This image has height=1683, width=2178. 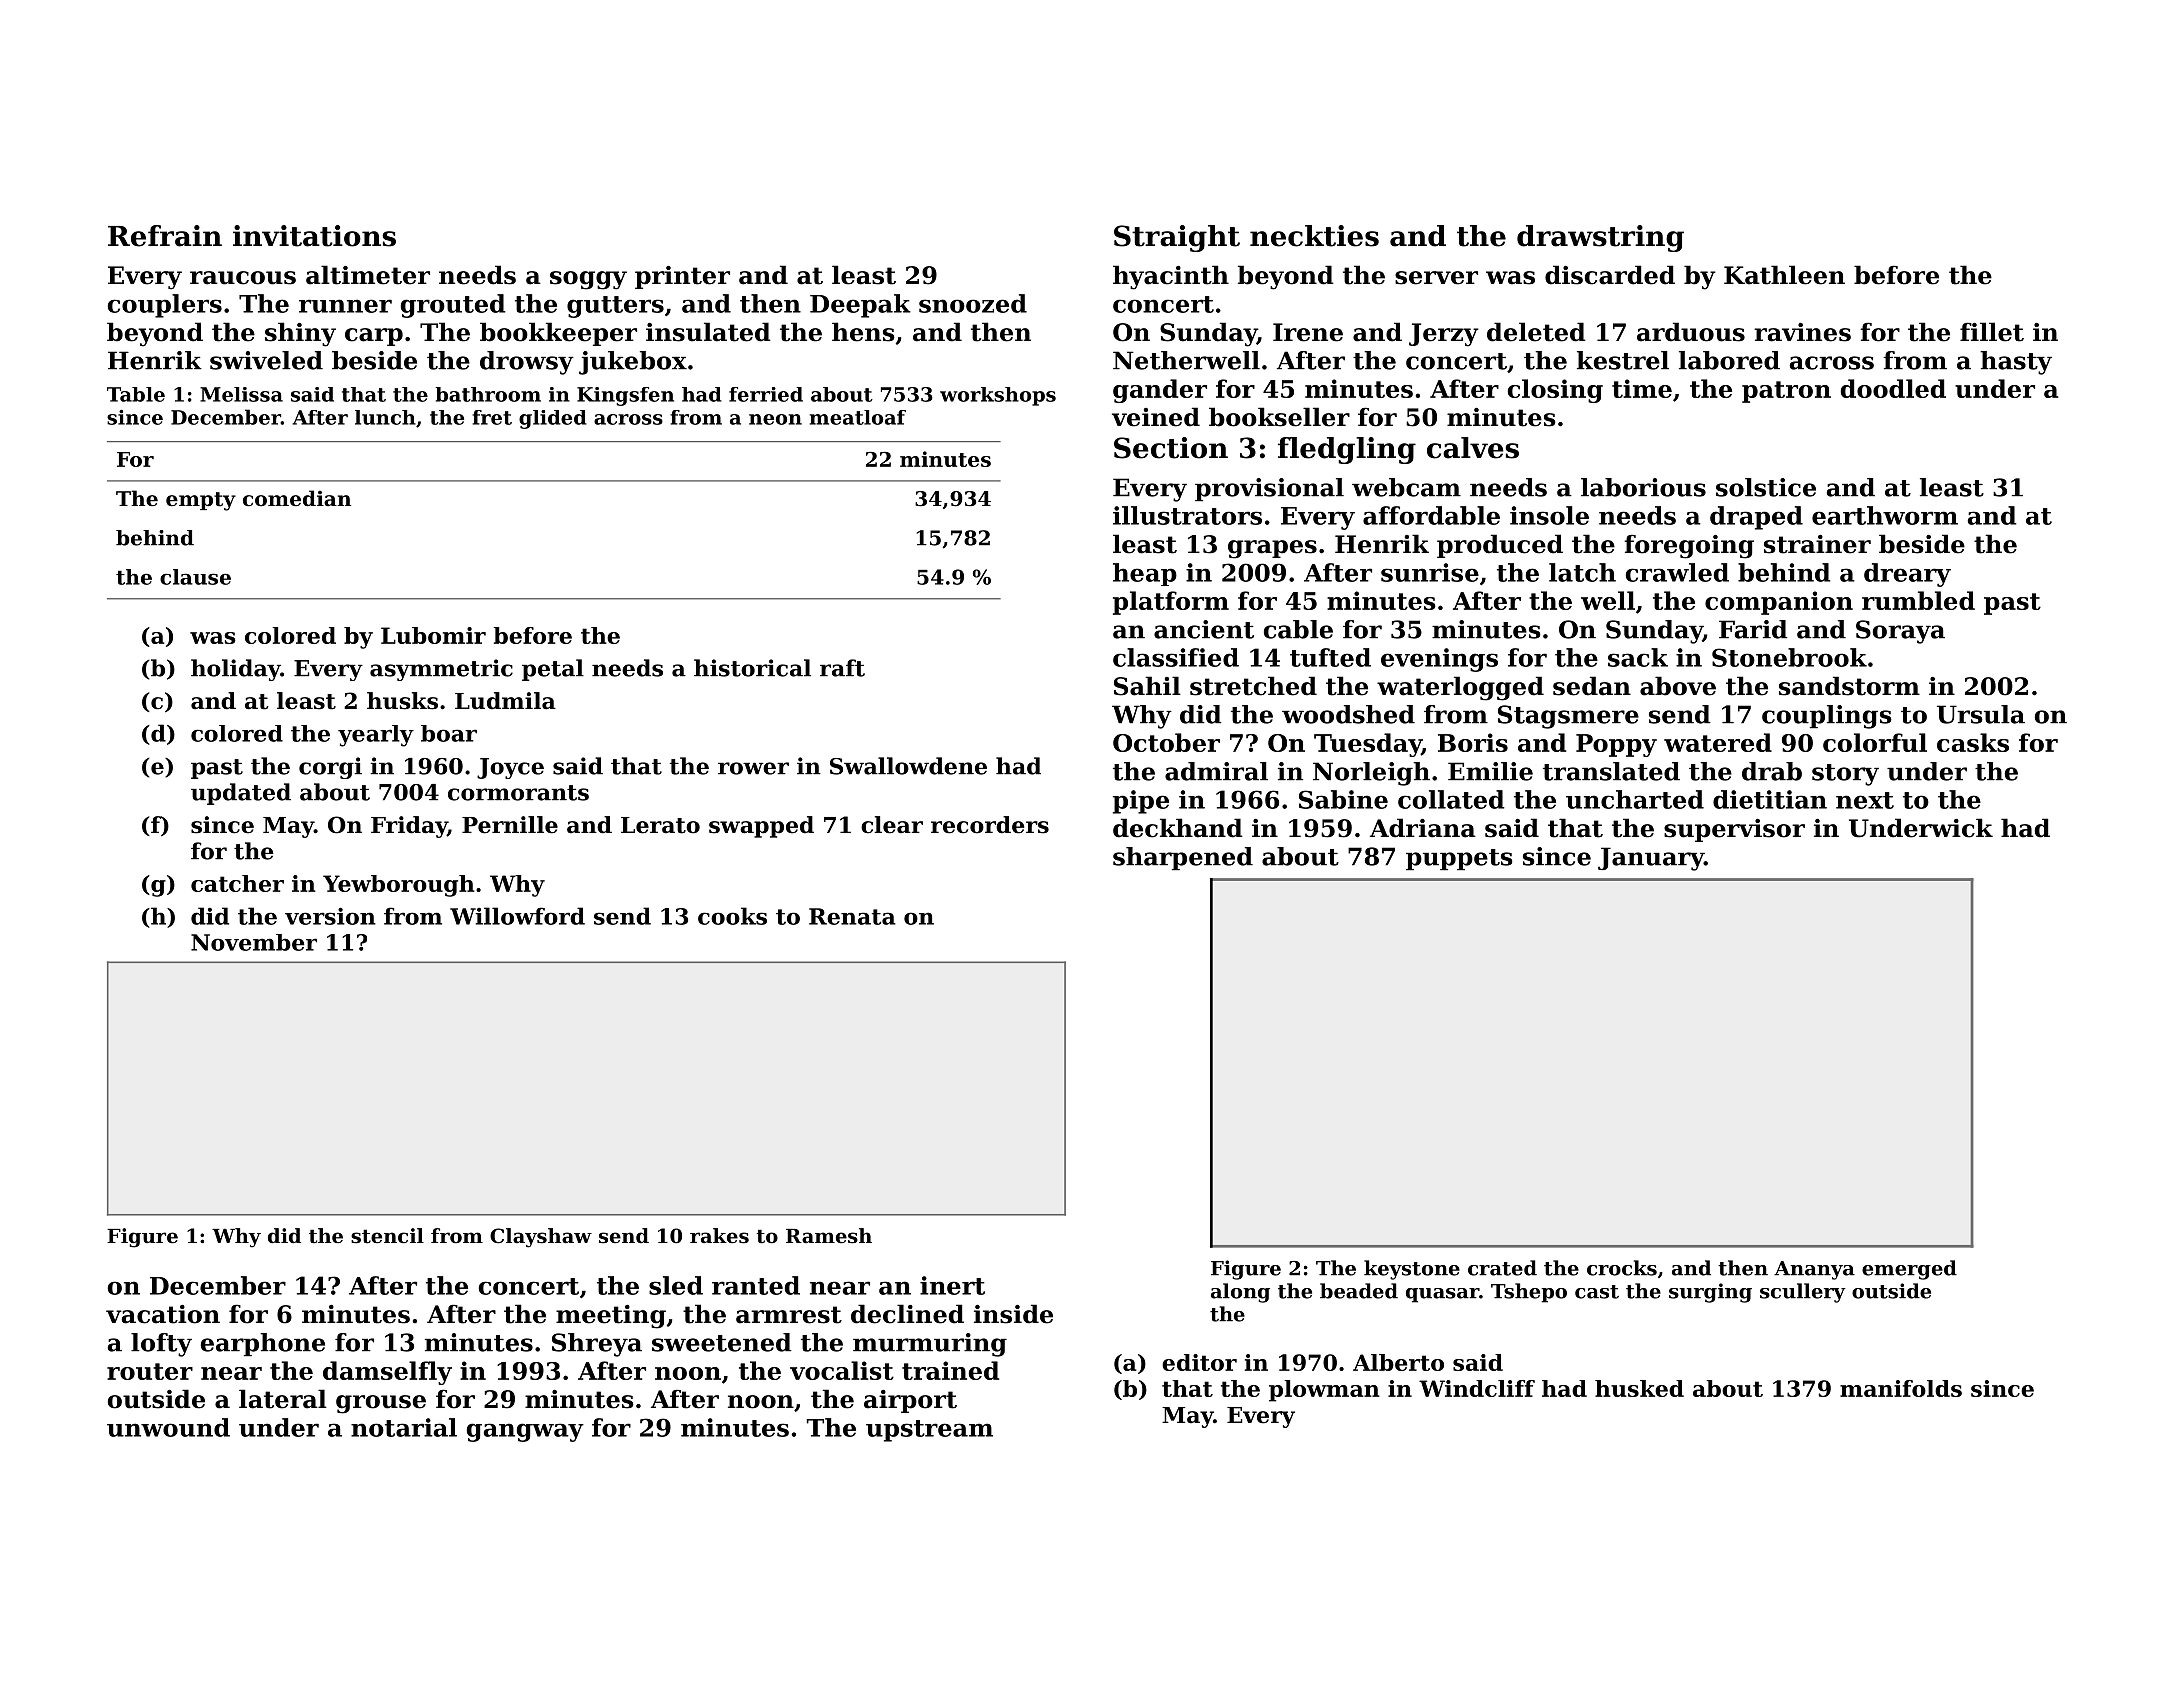 What do you see at coordinates (433, 635) in the image?
I see `Lubomir` at bounding box center [433, 635].
